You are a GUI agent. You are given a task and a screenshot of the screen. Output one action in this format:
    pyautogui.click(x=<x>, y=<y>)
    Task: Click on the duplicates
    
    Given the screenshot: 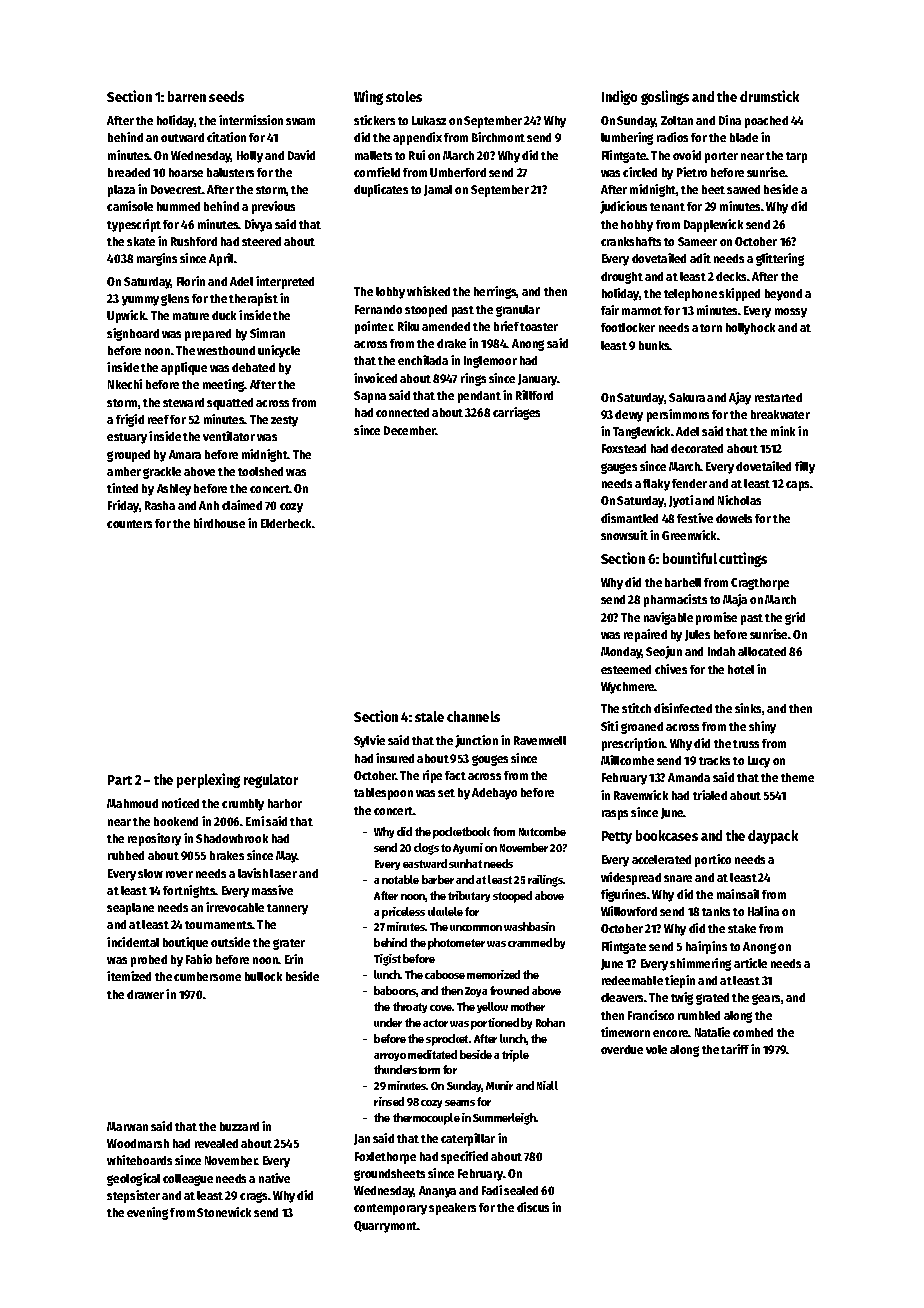 What is the action you would take?
    pyautogui.click(x=381, y=190)
